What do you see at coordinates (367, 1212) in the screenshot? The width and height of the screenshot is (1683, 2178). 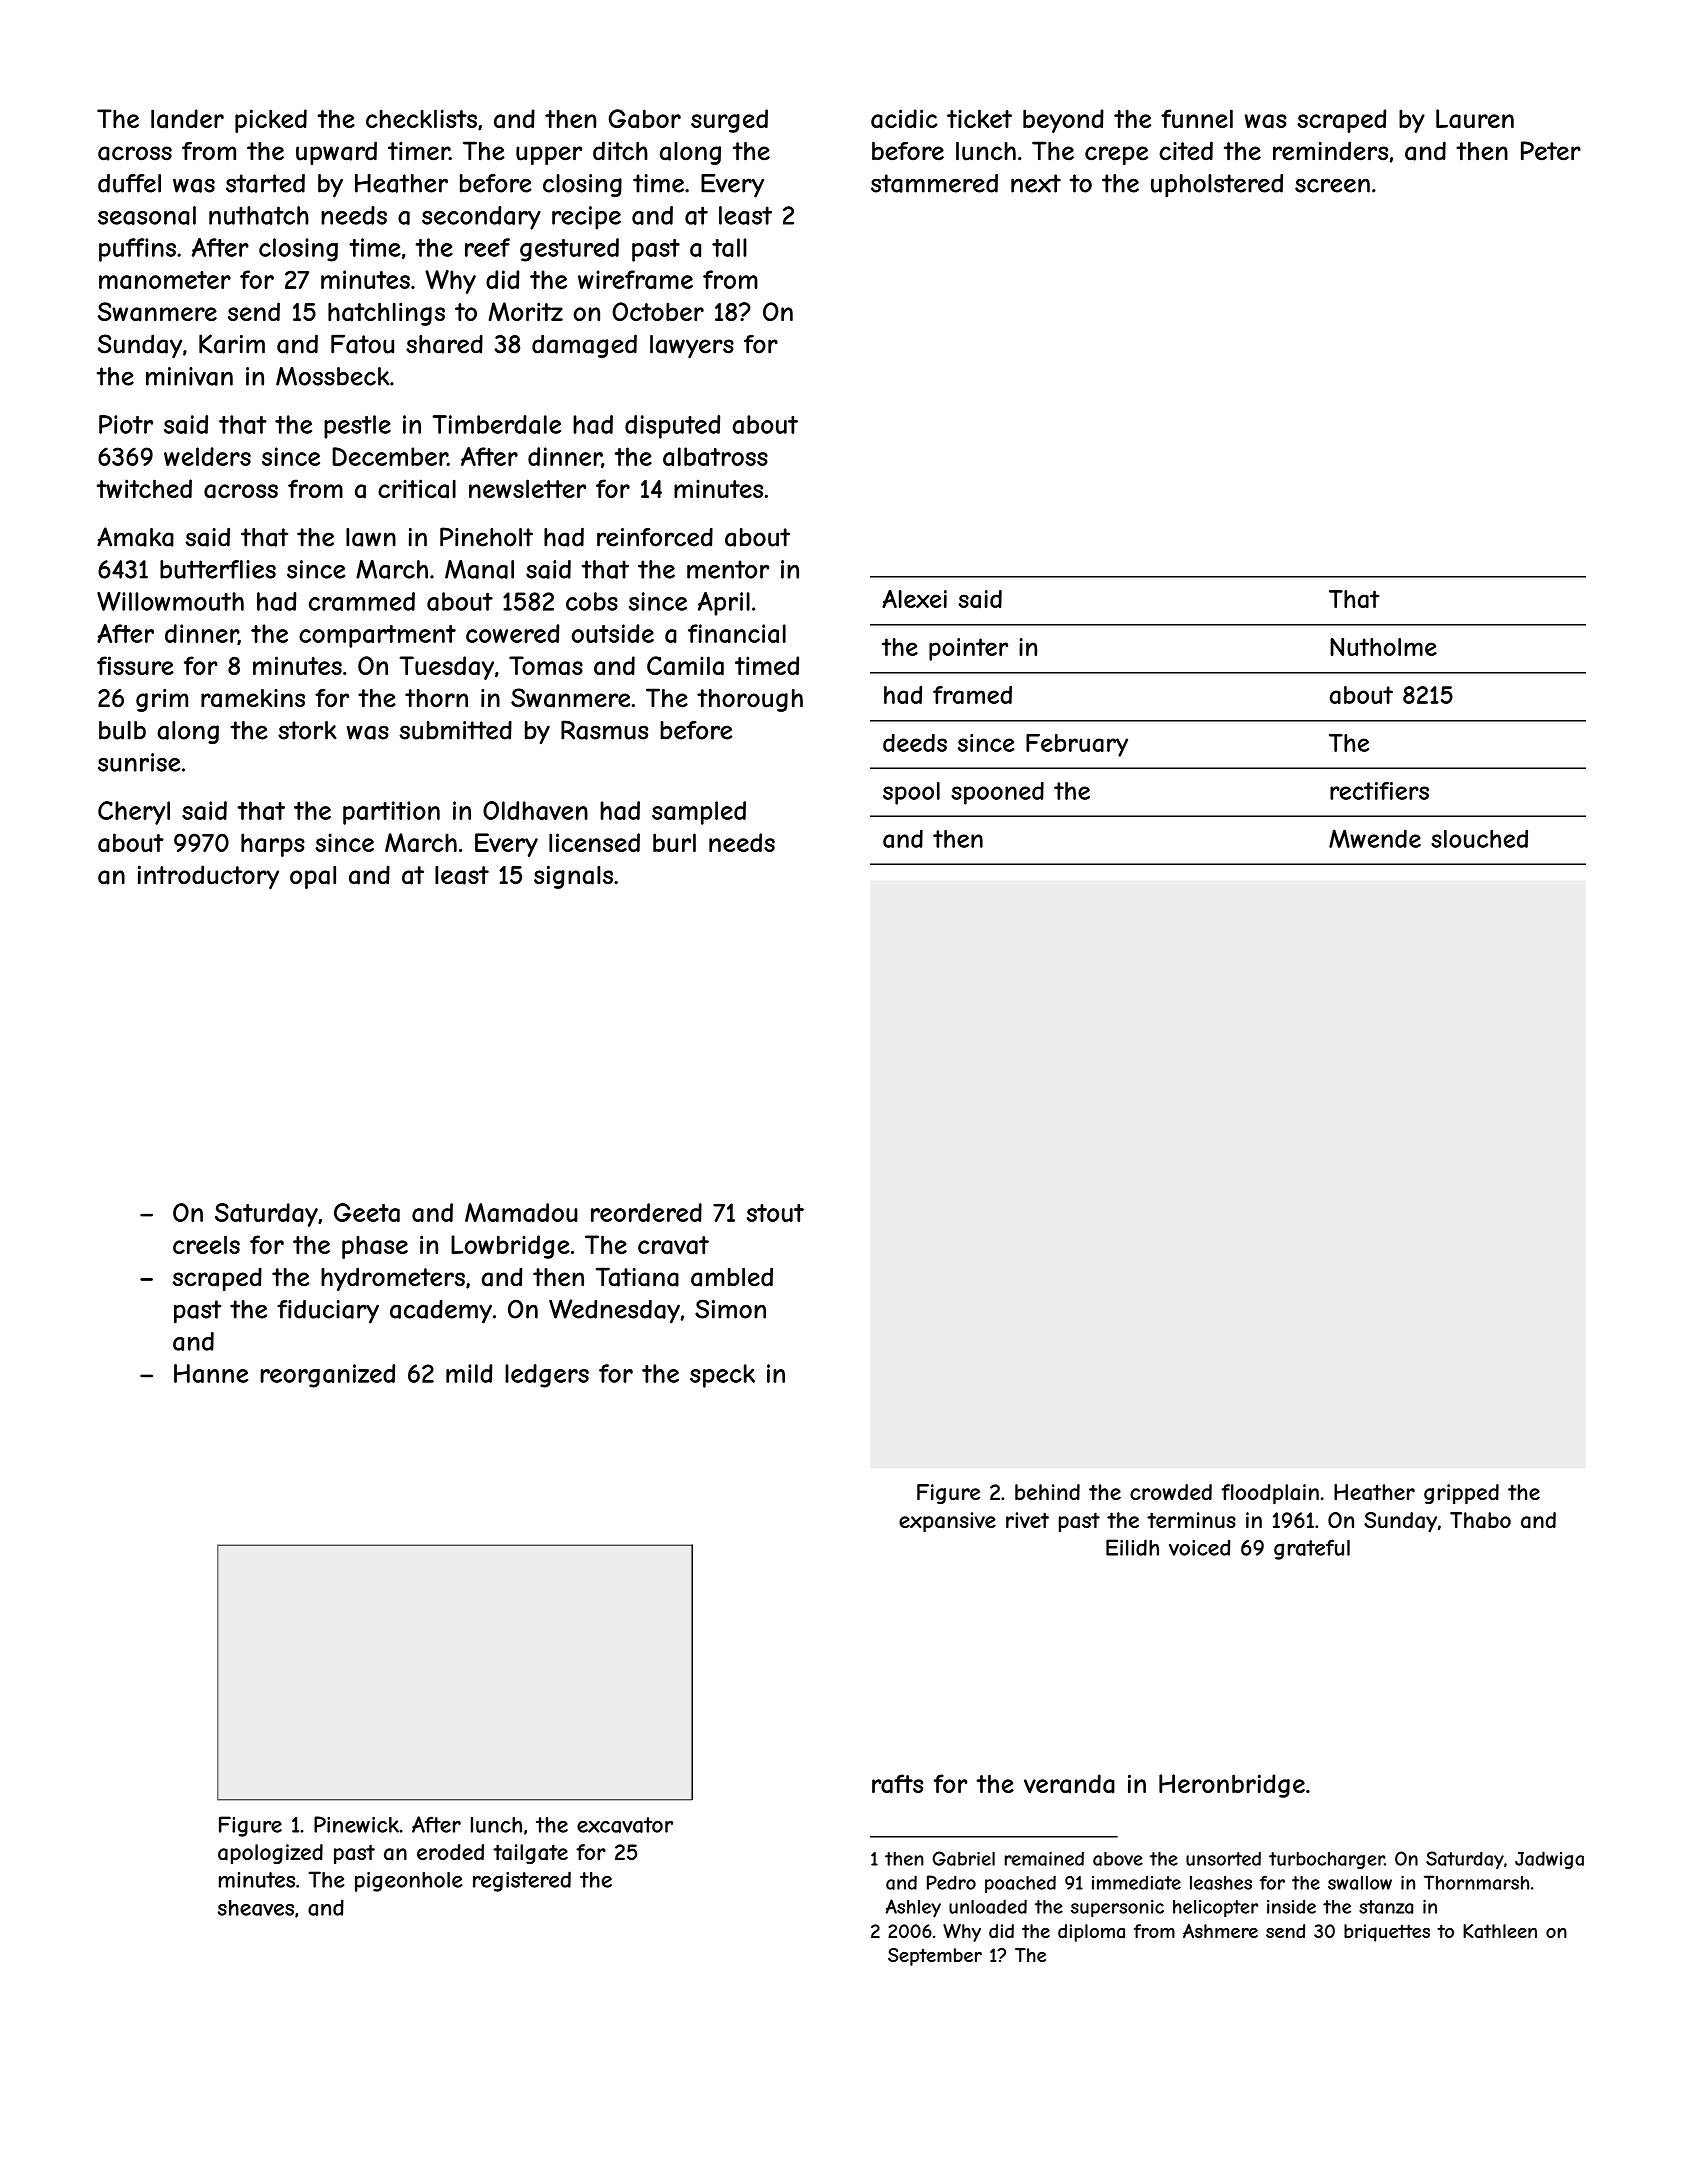 I see `Geeta` at bounding box center [367, 1212].
